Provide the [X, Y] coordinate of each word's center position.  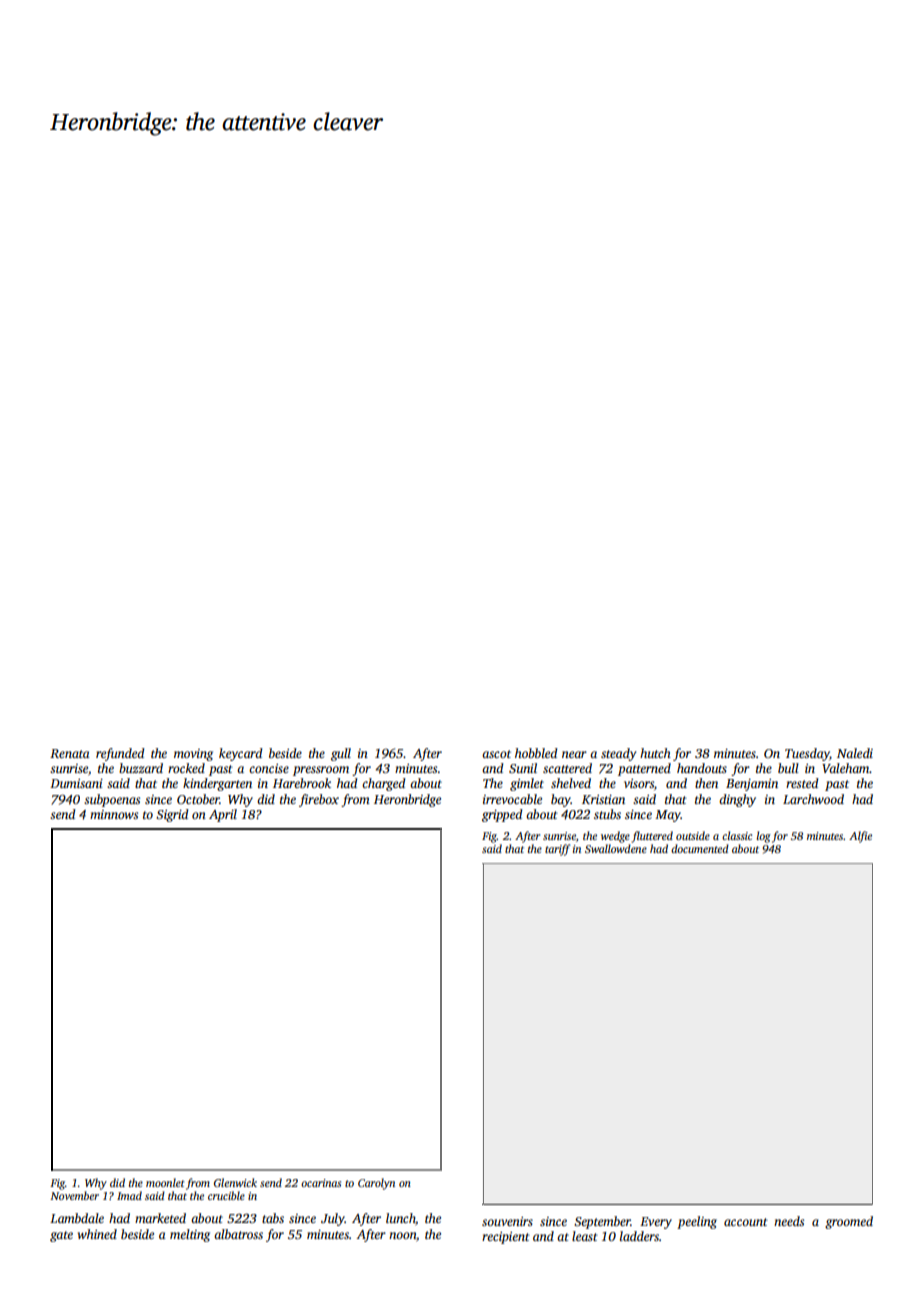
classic [737, 835]
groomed [849, 1222]
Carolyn [376, 1184]
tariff [557, 850]
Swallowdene [616, 848]
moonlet [165, 1182]
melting [190, 1235]
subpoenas [112, 800]
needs [789, 1221]
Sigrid [172, 815]
